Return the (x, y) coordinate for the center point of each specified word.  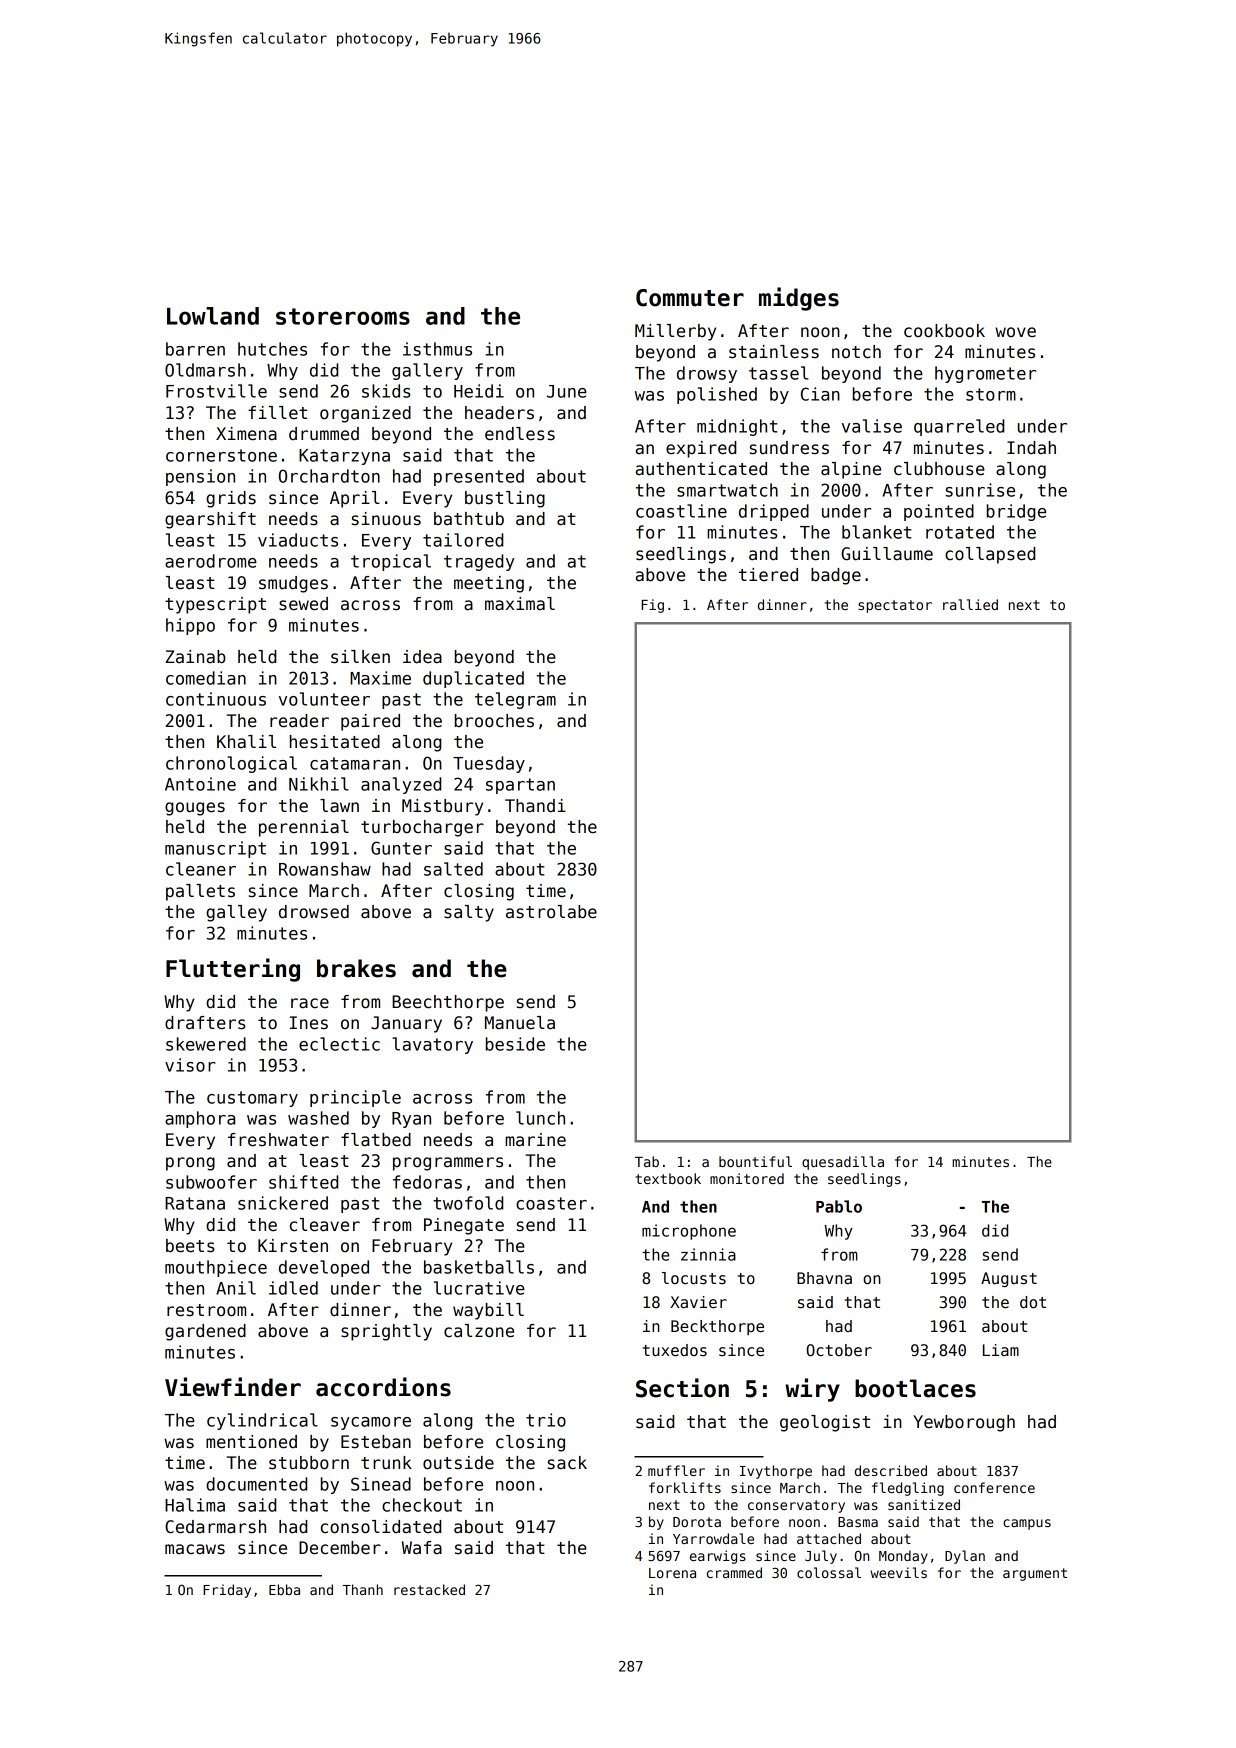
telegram (515, 700)
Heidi (479, 391)
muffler (676, 1470)
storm (991, 394)
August (1009, 1279)
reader (299, 721)
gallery (427, 371)
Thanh (363, 1589)
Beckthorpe (717, 1327)
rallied (970, 604)
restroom (206, 1310)
